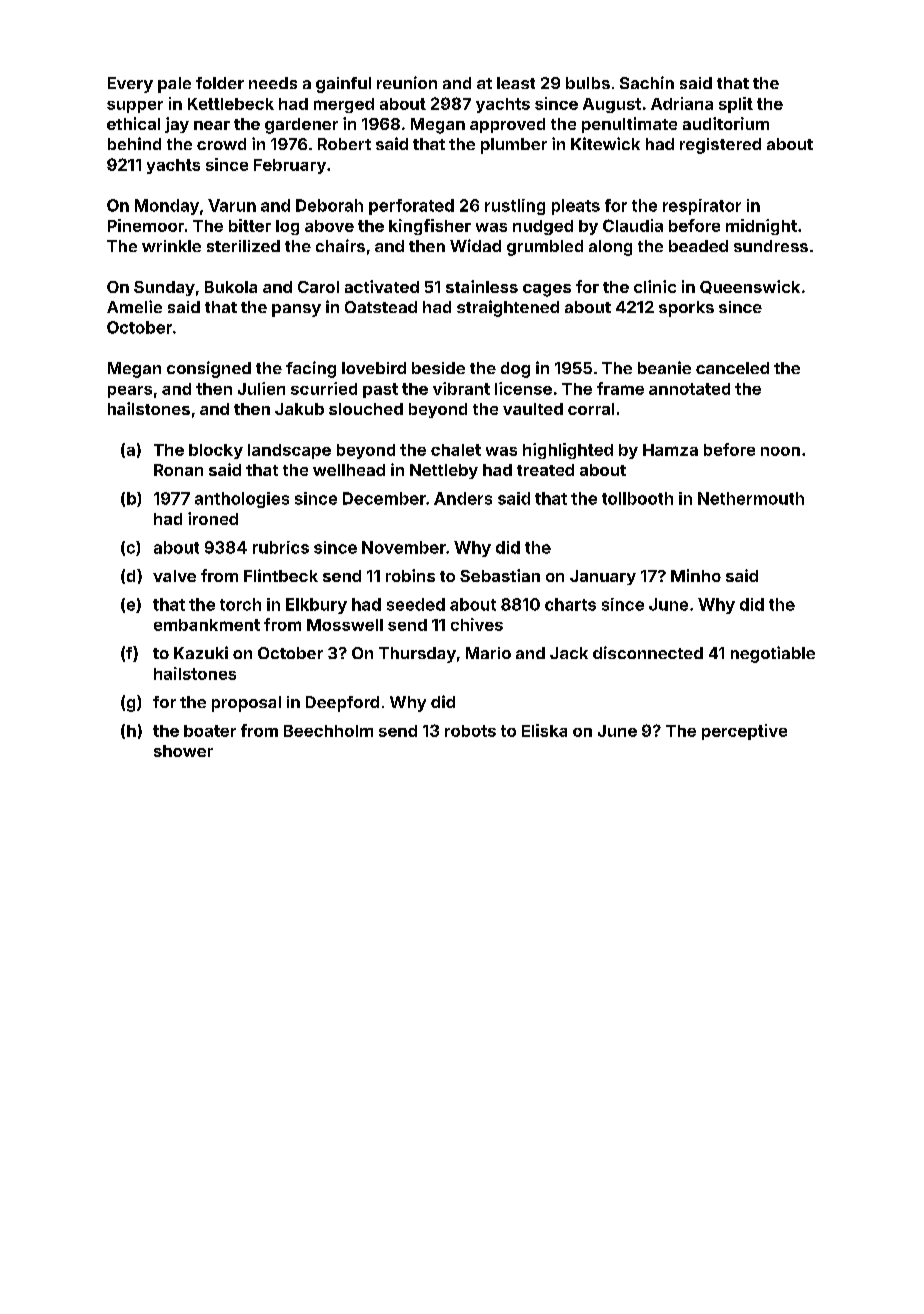 This document has width=924, height=1314. I want to click on disconnected, so click(648, 652).
